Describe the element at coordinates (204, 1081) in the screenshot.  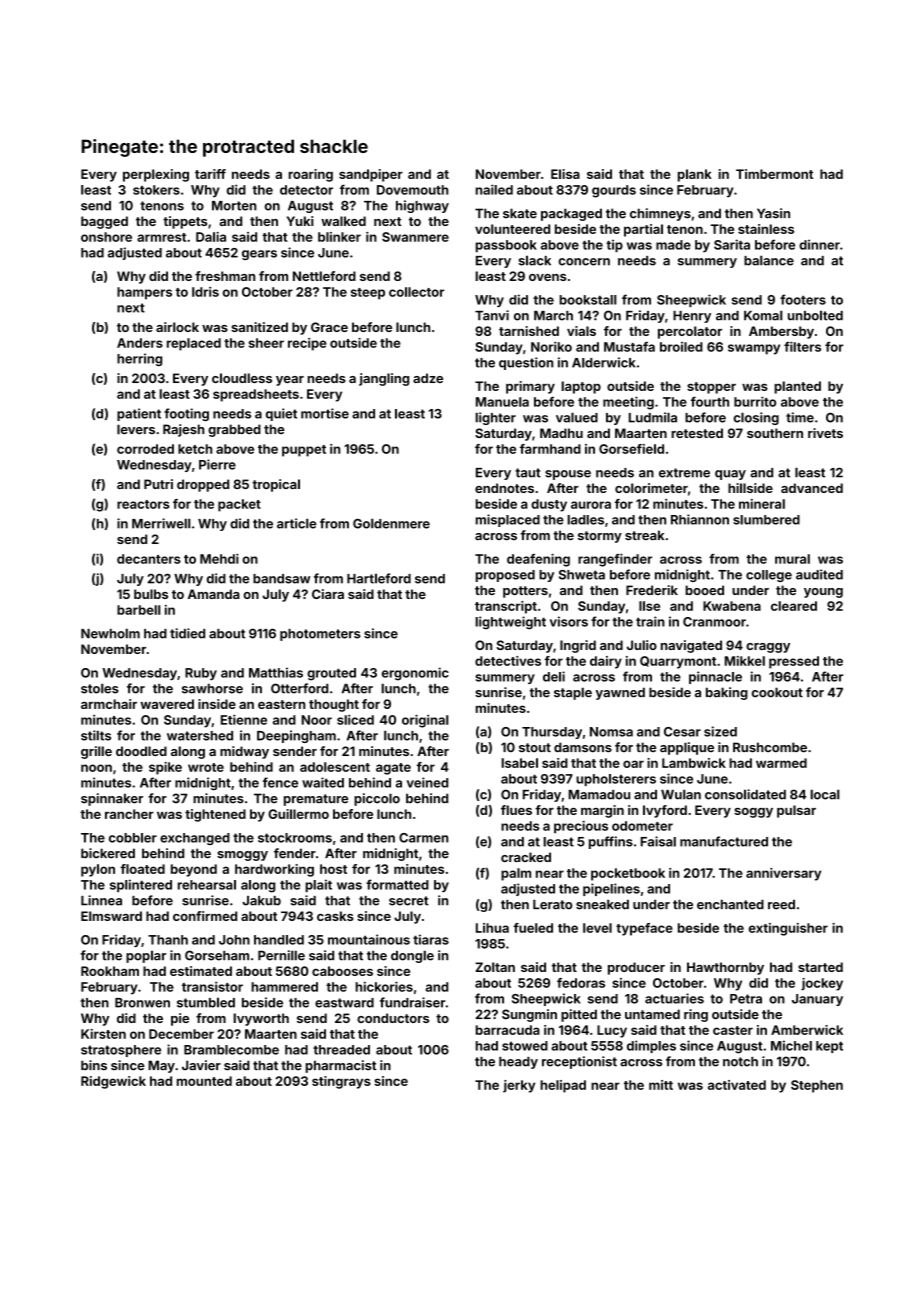
I see `mounted` at that location.
